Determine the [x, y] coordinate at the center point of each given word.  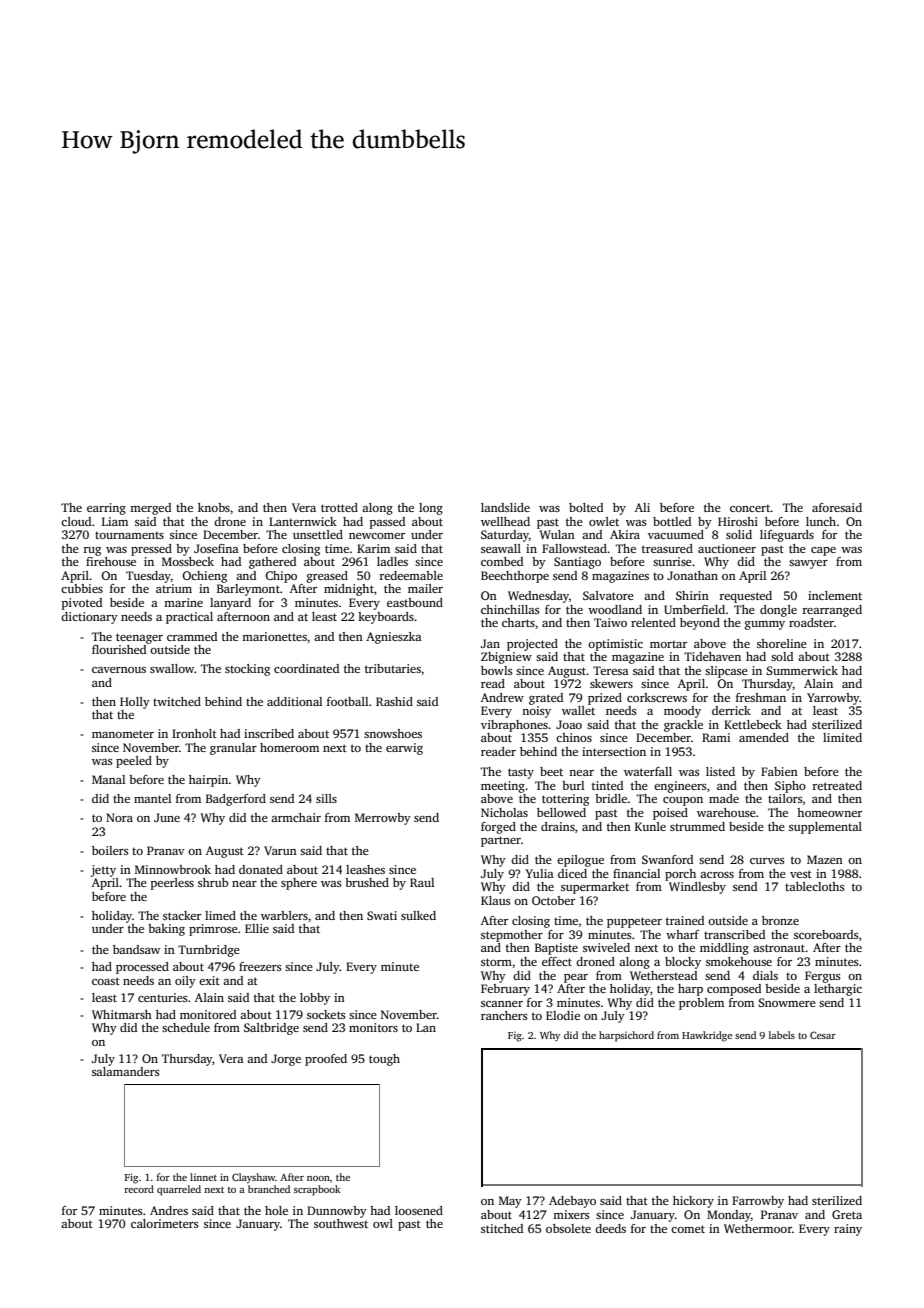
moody [682, 712]
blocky [683, 963]
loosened [419, 1210]
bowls [496, 670]
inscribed [269, 733]
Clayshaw [253, 1178]
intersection [614, 751]
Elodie [563, 1015]
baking [166, 930]
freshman [761, 697]
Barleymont [248, 590]
